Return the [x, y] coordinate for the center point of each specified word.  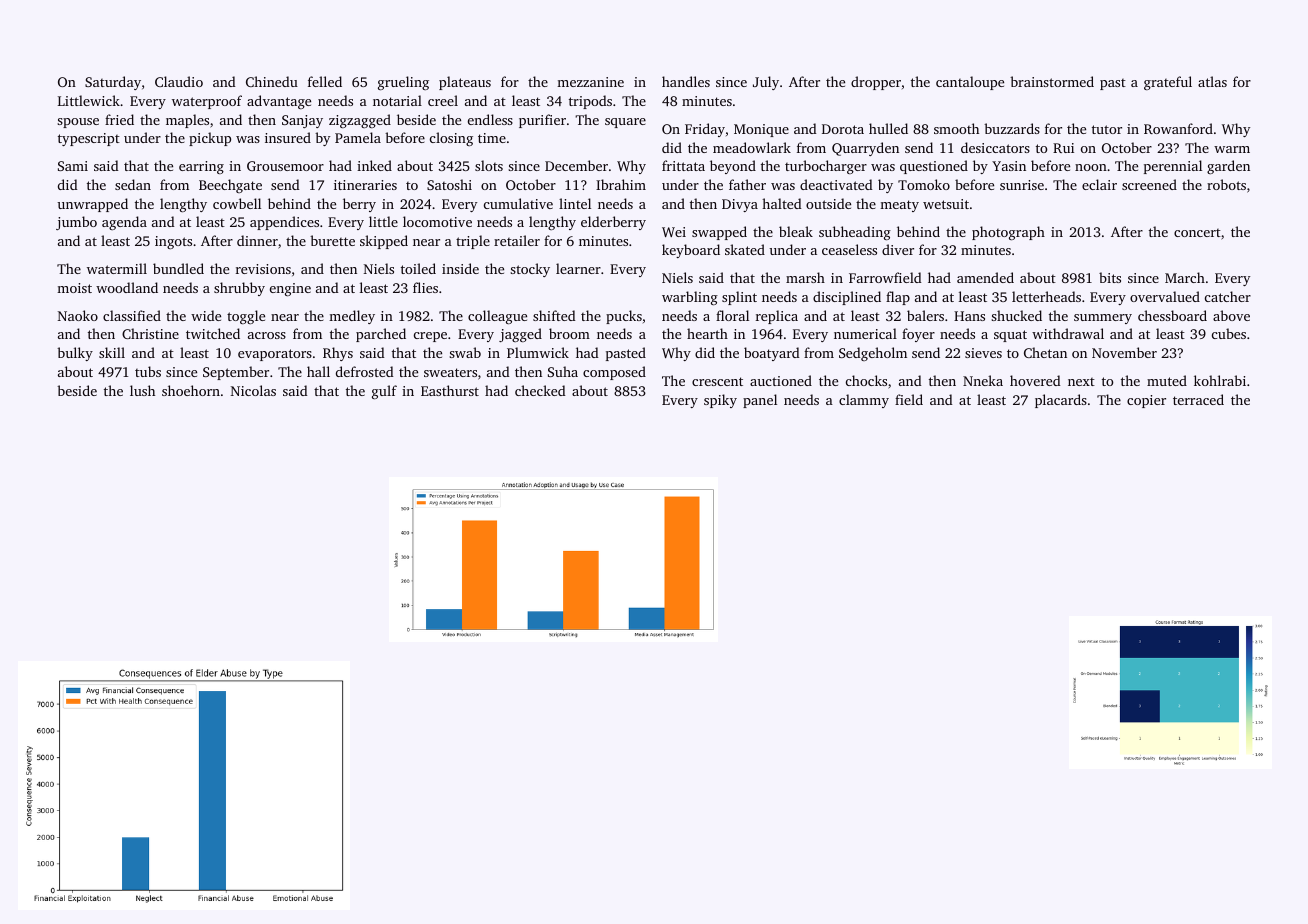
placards [1061, 401]
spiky [720, 401]
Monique [761, 130]
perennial [1173, 167]
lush [142, 390]
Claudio [179, 81]
